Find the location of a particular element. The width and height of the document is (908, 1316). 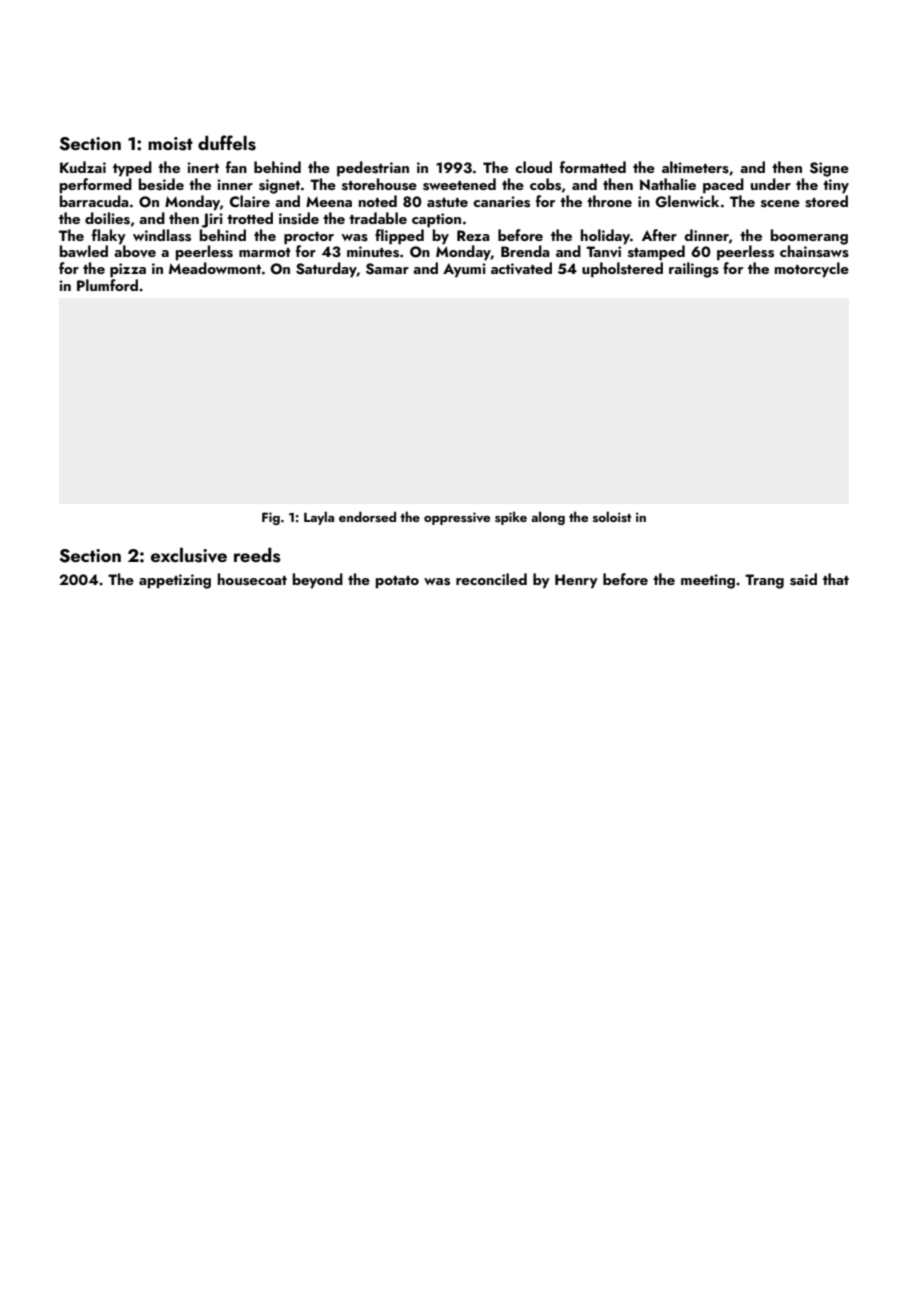

railings is located at coordinates (694, 270).
